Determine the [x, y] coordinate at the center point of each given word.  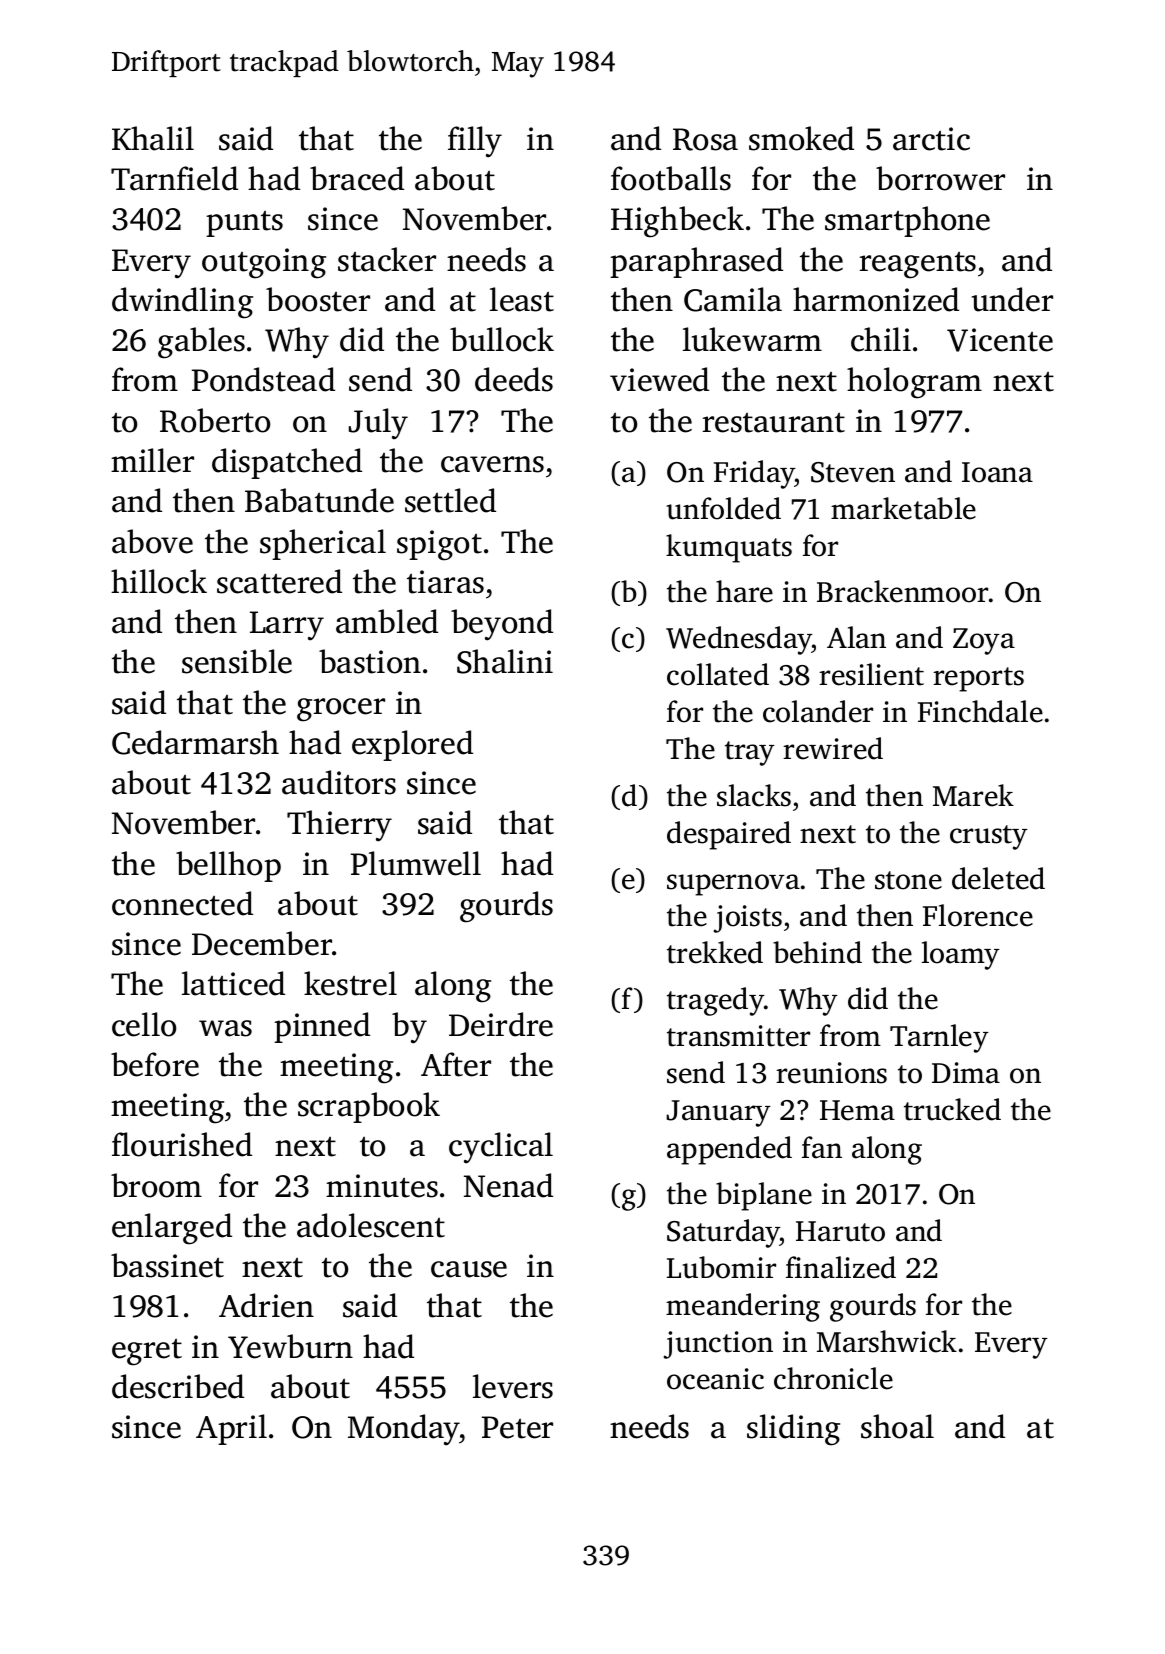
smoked [801, 138]
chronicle [833, 1378]
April [231, 1429]
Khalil [153, 138]
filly [475, 142]
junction [718, 1345]
